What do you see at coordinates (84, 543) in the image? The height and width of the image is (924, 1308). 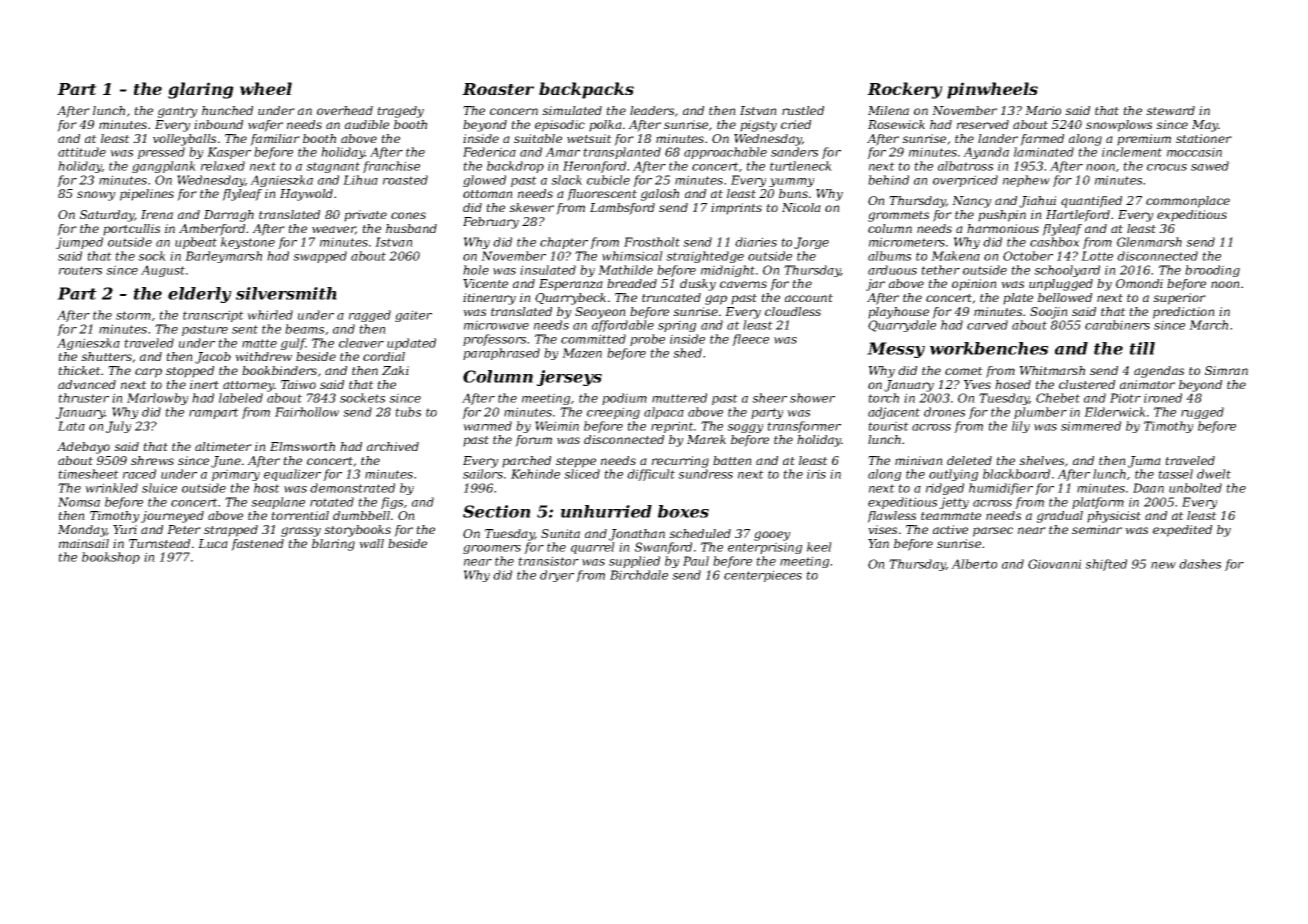 I see `mainsail` at bounding box center [84, 543].
